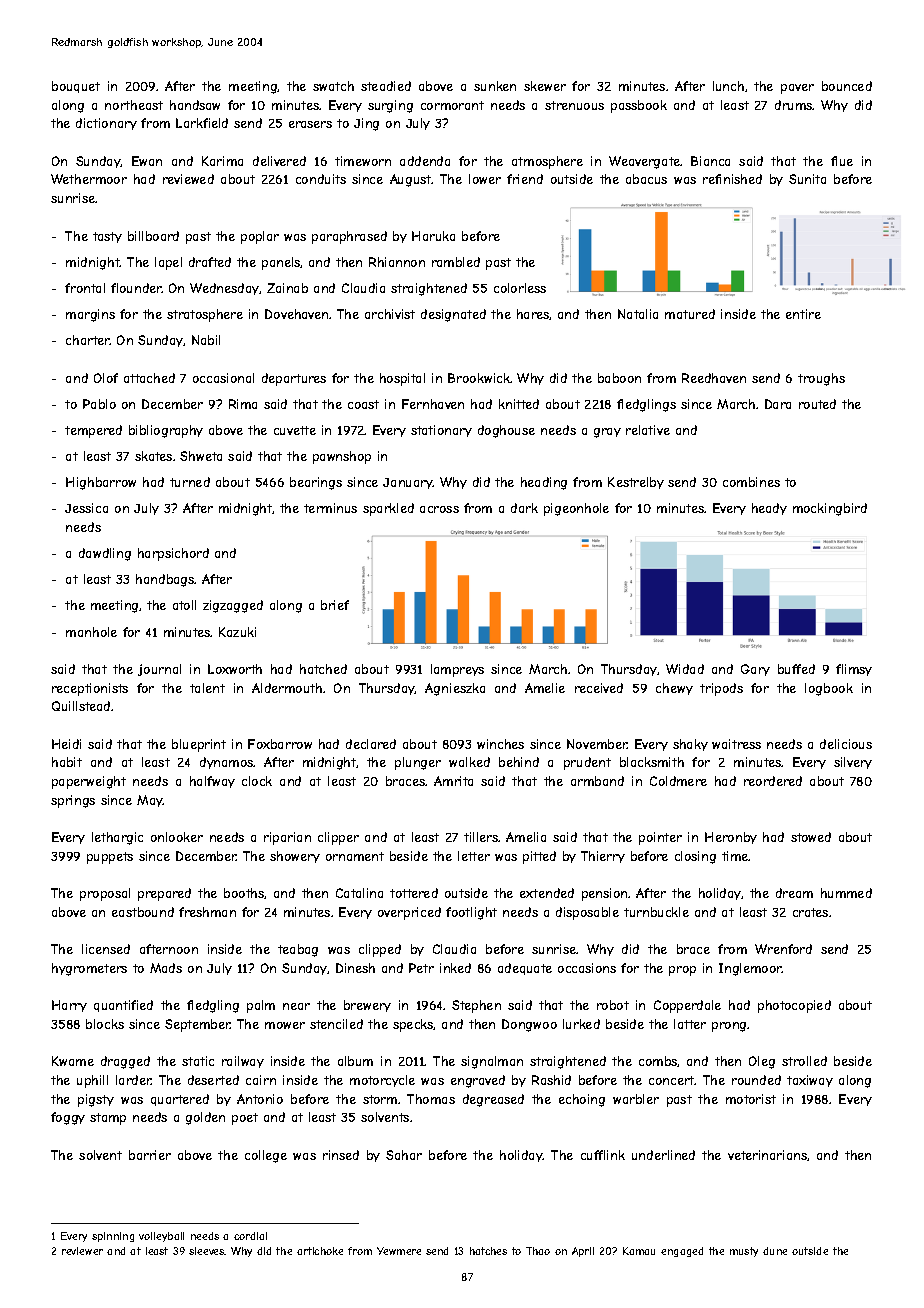 This screenshot has height=1308, width=924. I want to click on bouquet, so click(76, 87).
